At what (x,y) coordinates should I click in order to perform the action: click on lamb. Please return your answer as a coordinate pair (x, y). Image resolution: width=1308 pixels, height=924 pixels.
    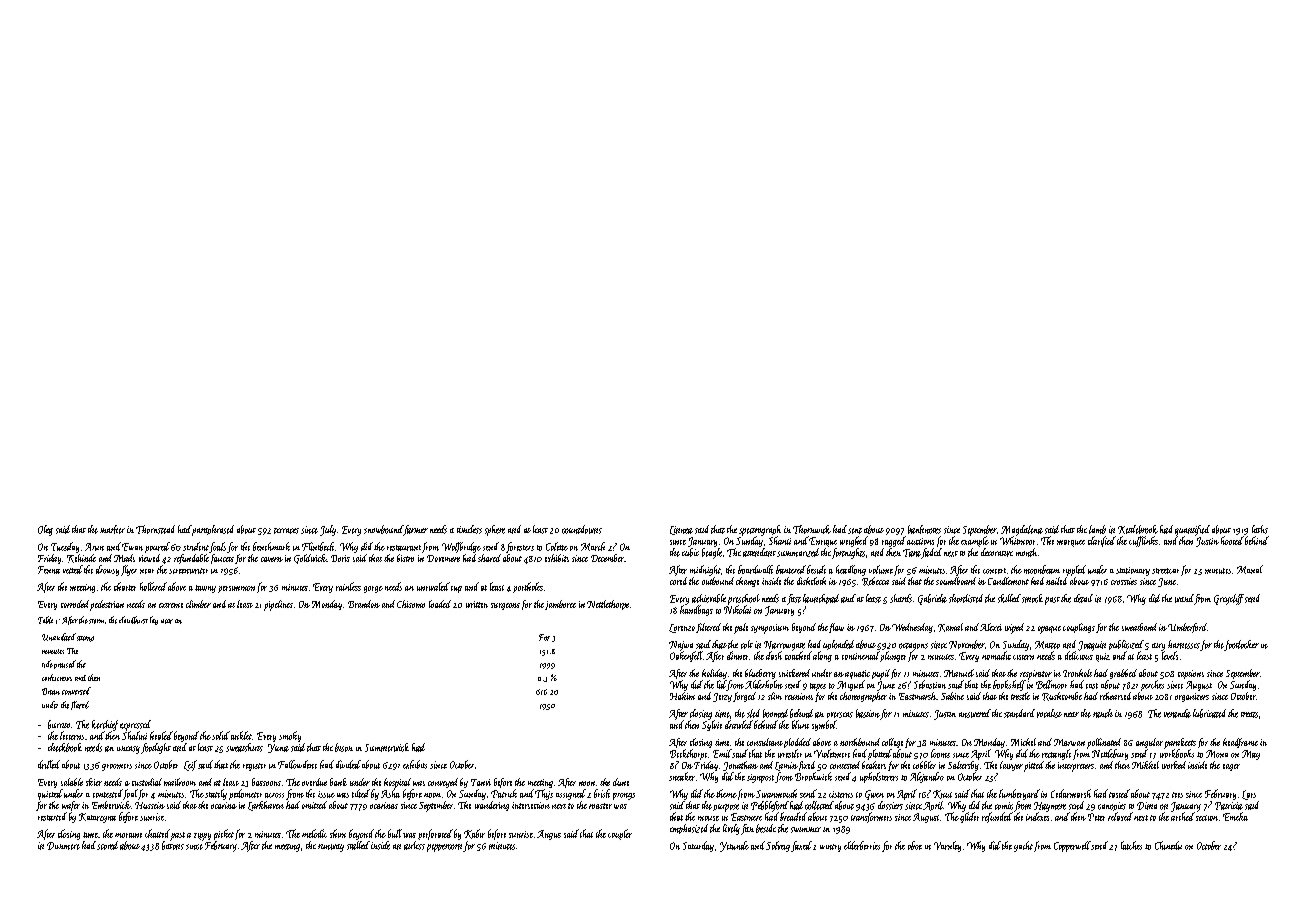
    Looking at the image, I should click on (1097, 529).
